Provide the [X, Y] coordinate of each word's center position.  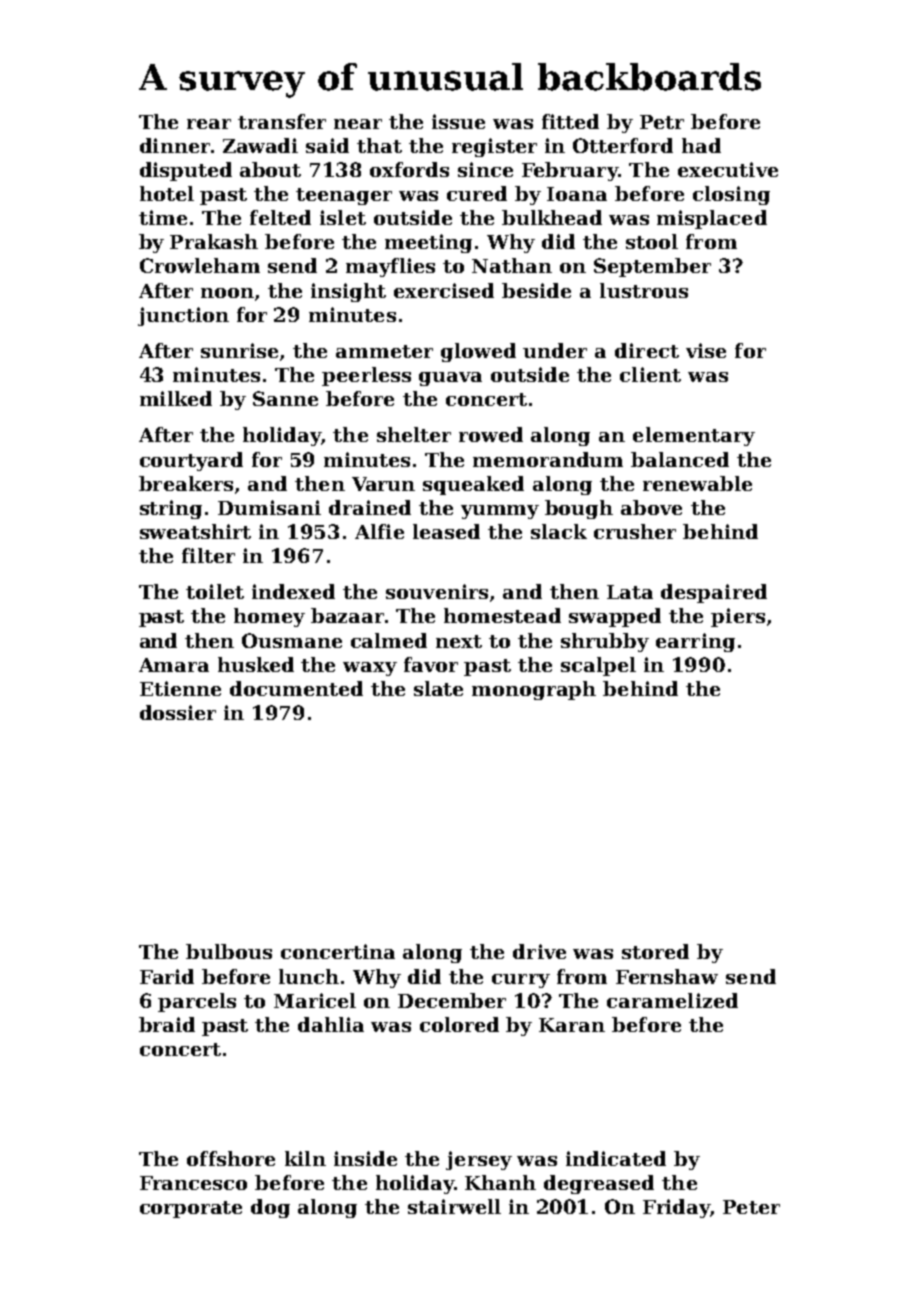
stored [655, 951]
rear [209, 124]
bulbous [229, 951]
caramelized [672, 1000]
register [494, 147]
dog [270, 1208]
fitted [570, 121]
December [452, 1000]
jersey [479, 1160]
